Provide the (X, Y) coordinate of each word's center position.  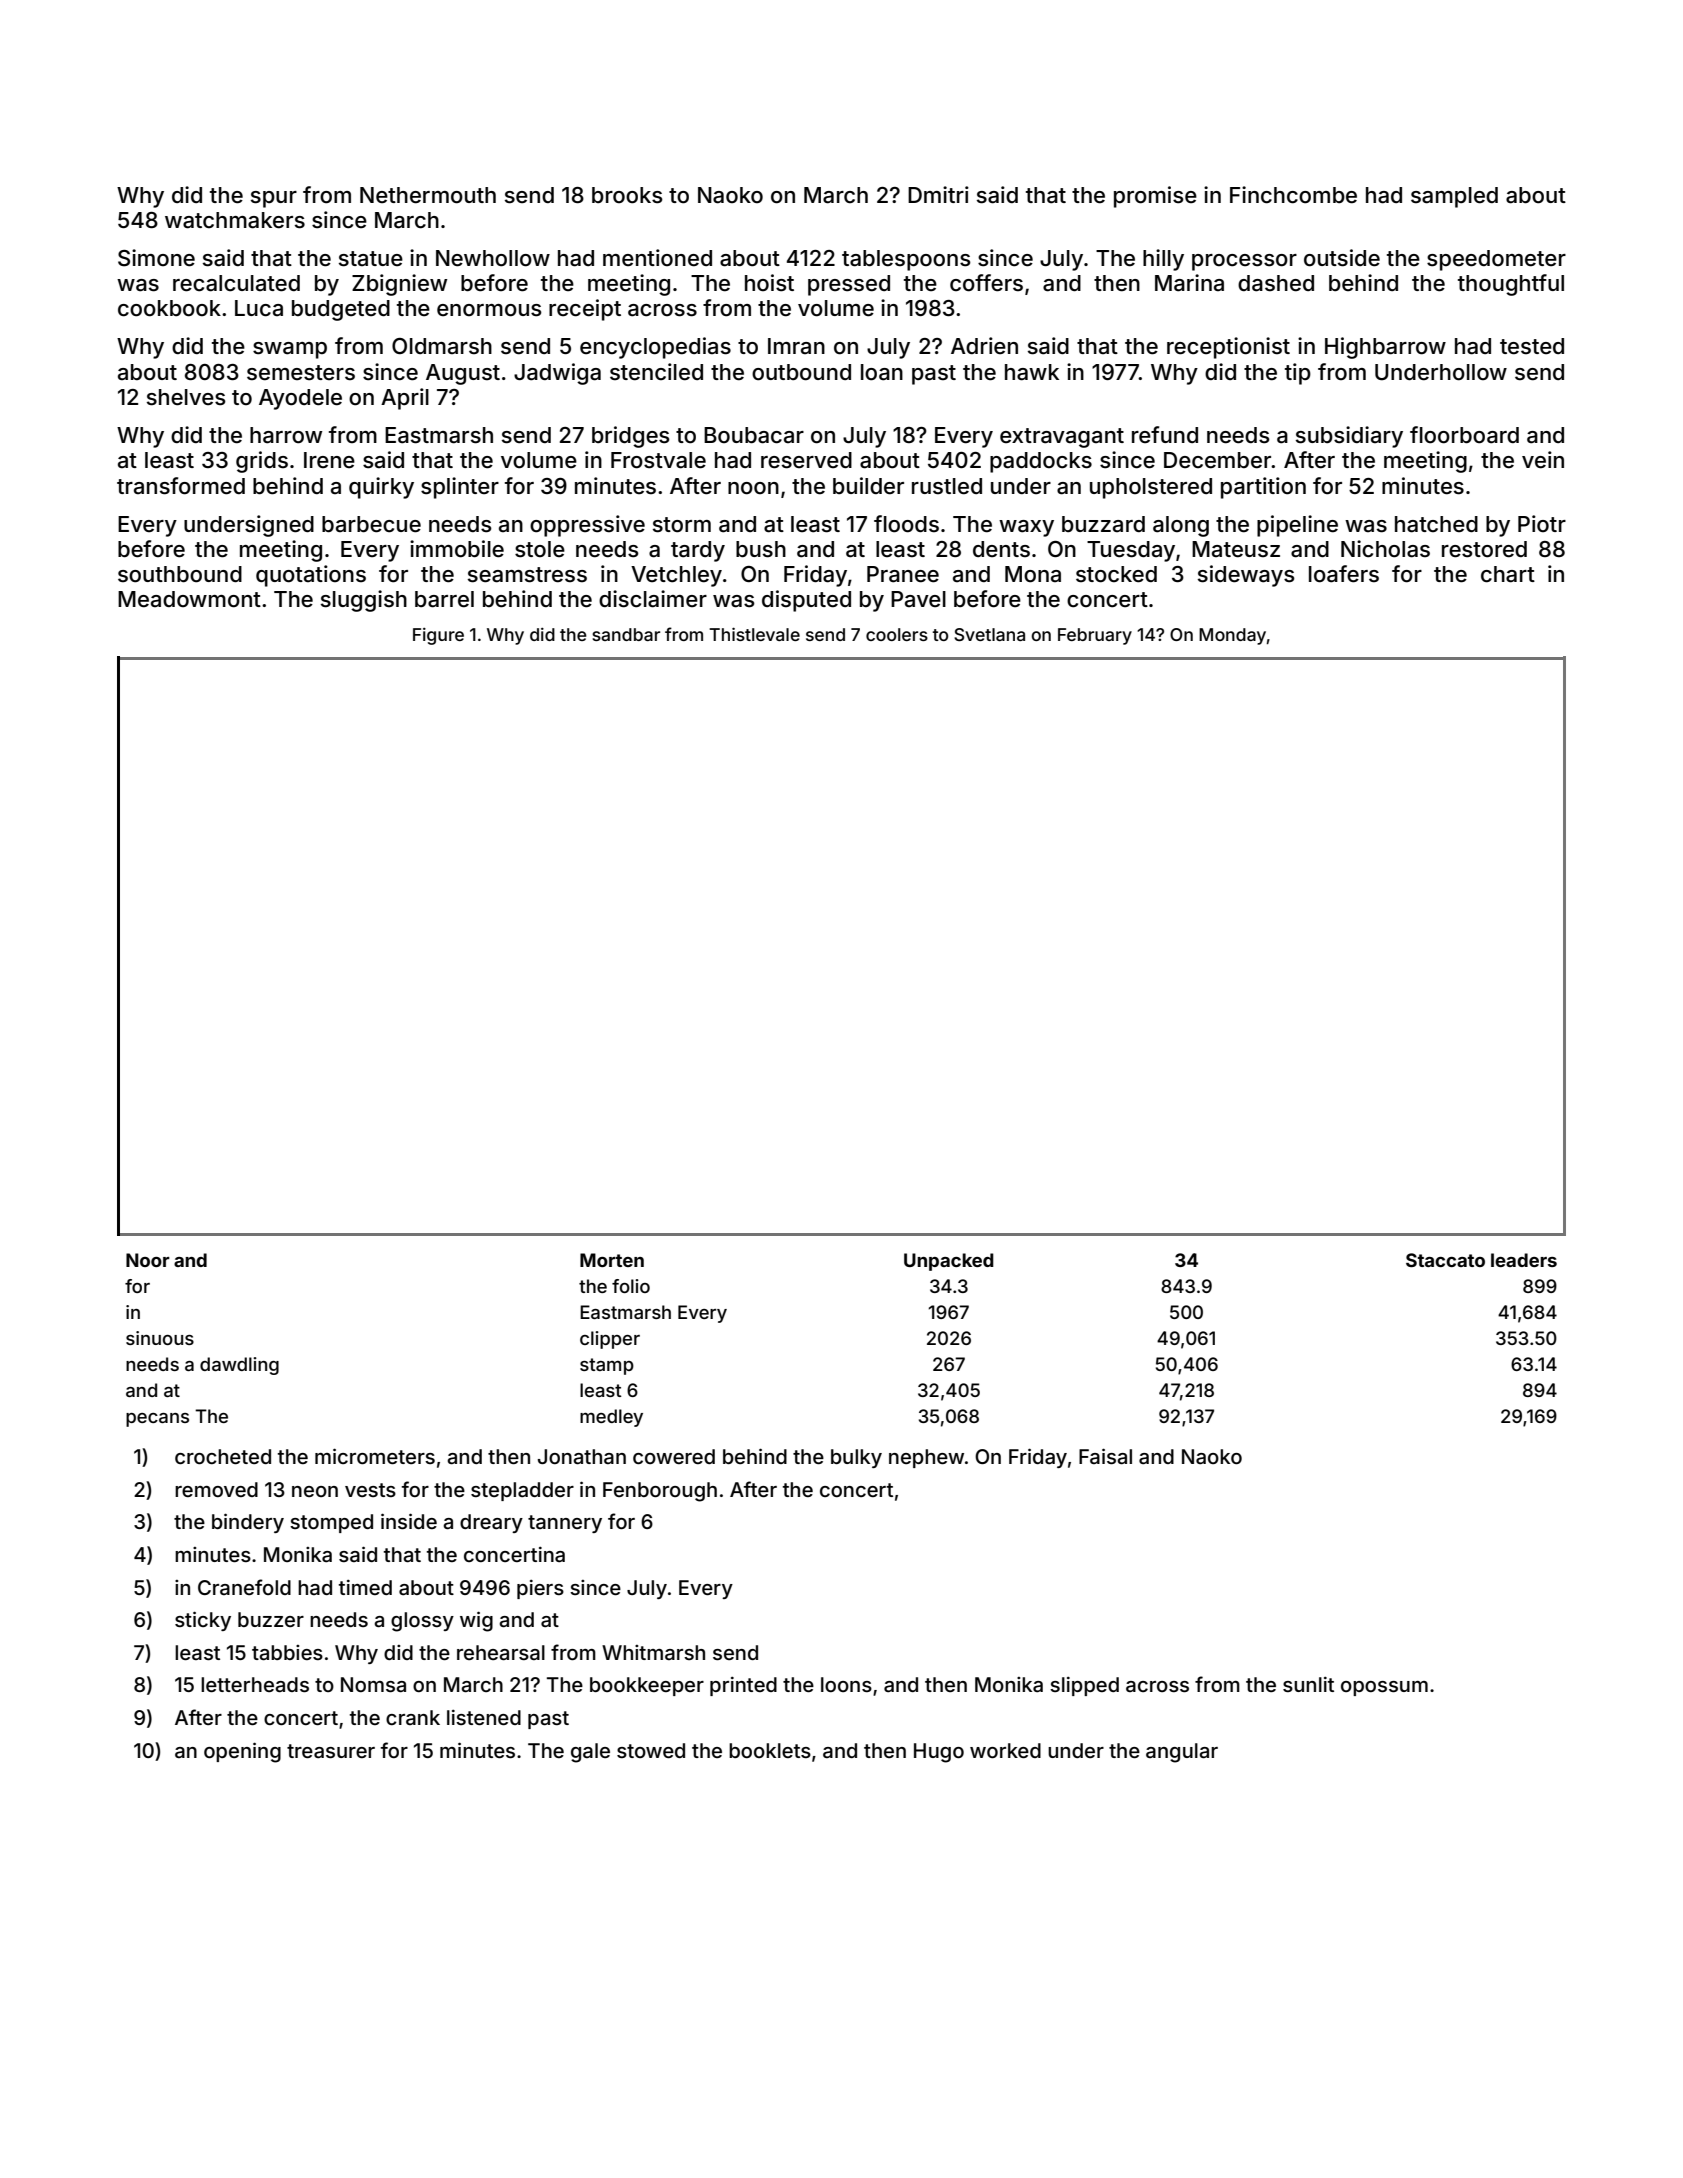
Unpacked (949, 1262)
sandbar (626, 634)
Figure (438, 636)
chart (1508, 574)
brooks (627, 195)
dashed (1276, 283)
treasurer (331, 1751)
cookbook (169, 308)
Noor (148, 1260)
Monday (1232, 636)
